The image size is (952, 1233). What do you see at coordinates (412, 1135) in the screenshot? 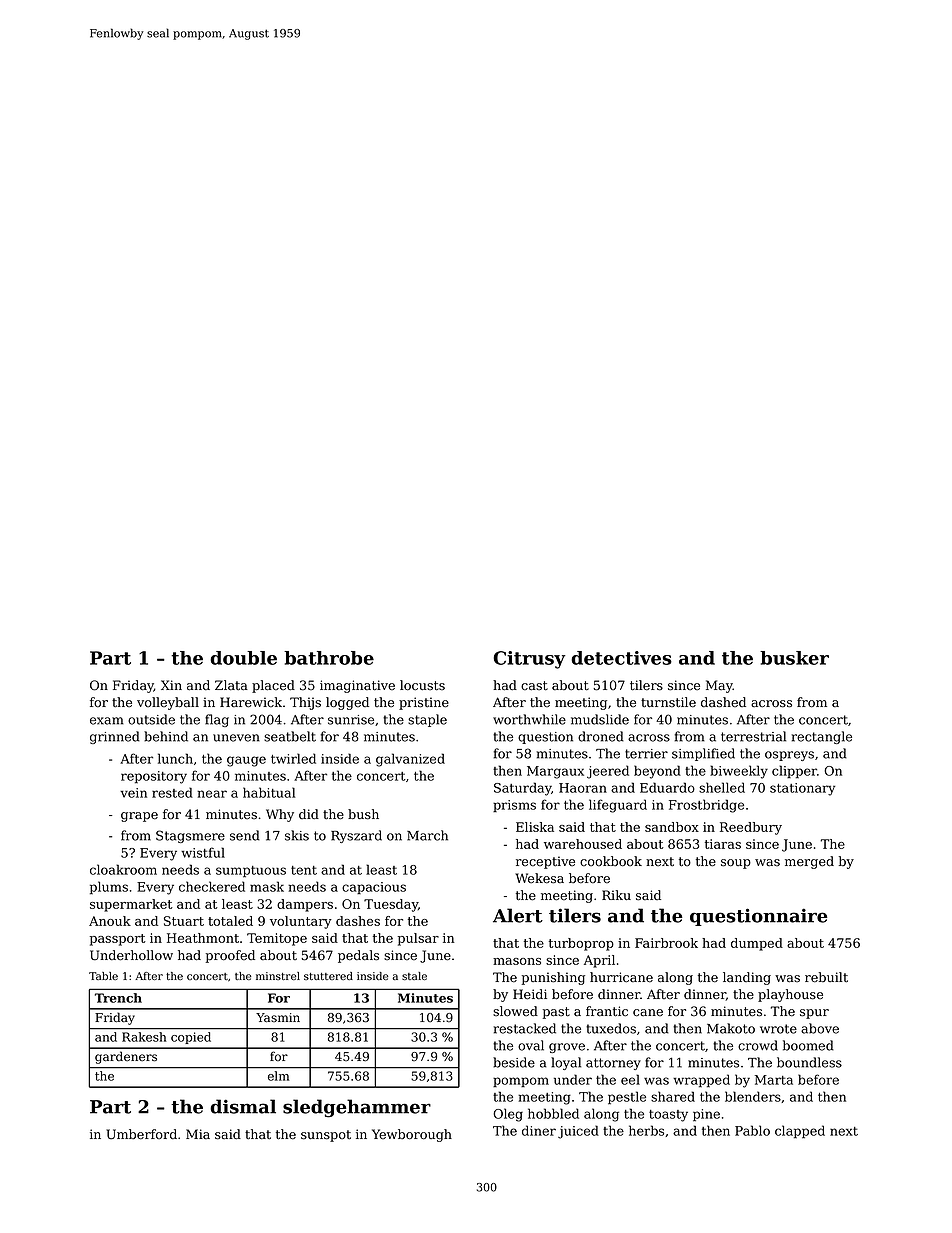
I see `Yewborough` at bounding box center [412, 1135].
